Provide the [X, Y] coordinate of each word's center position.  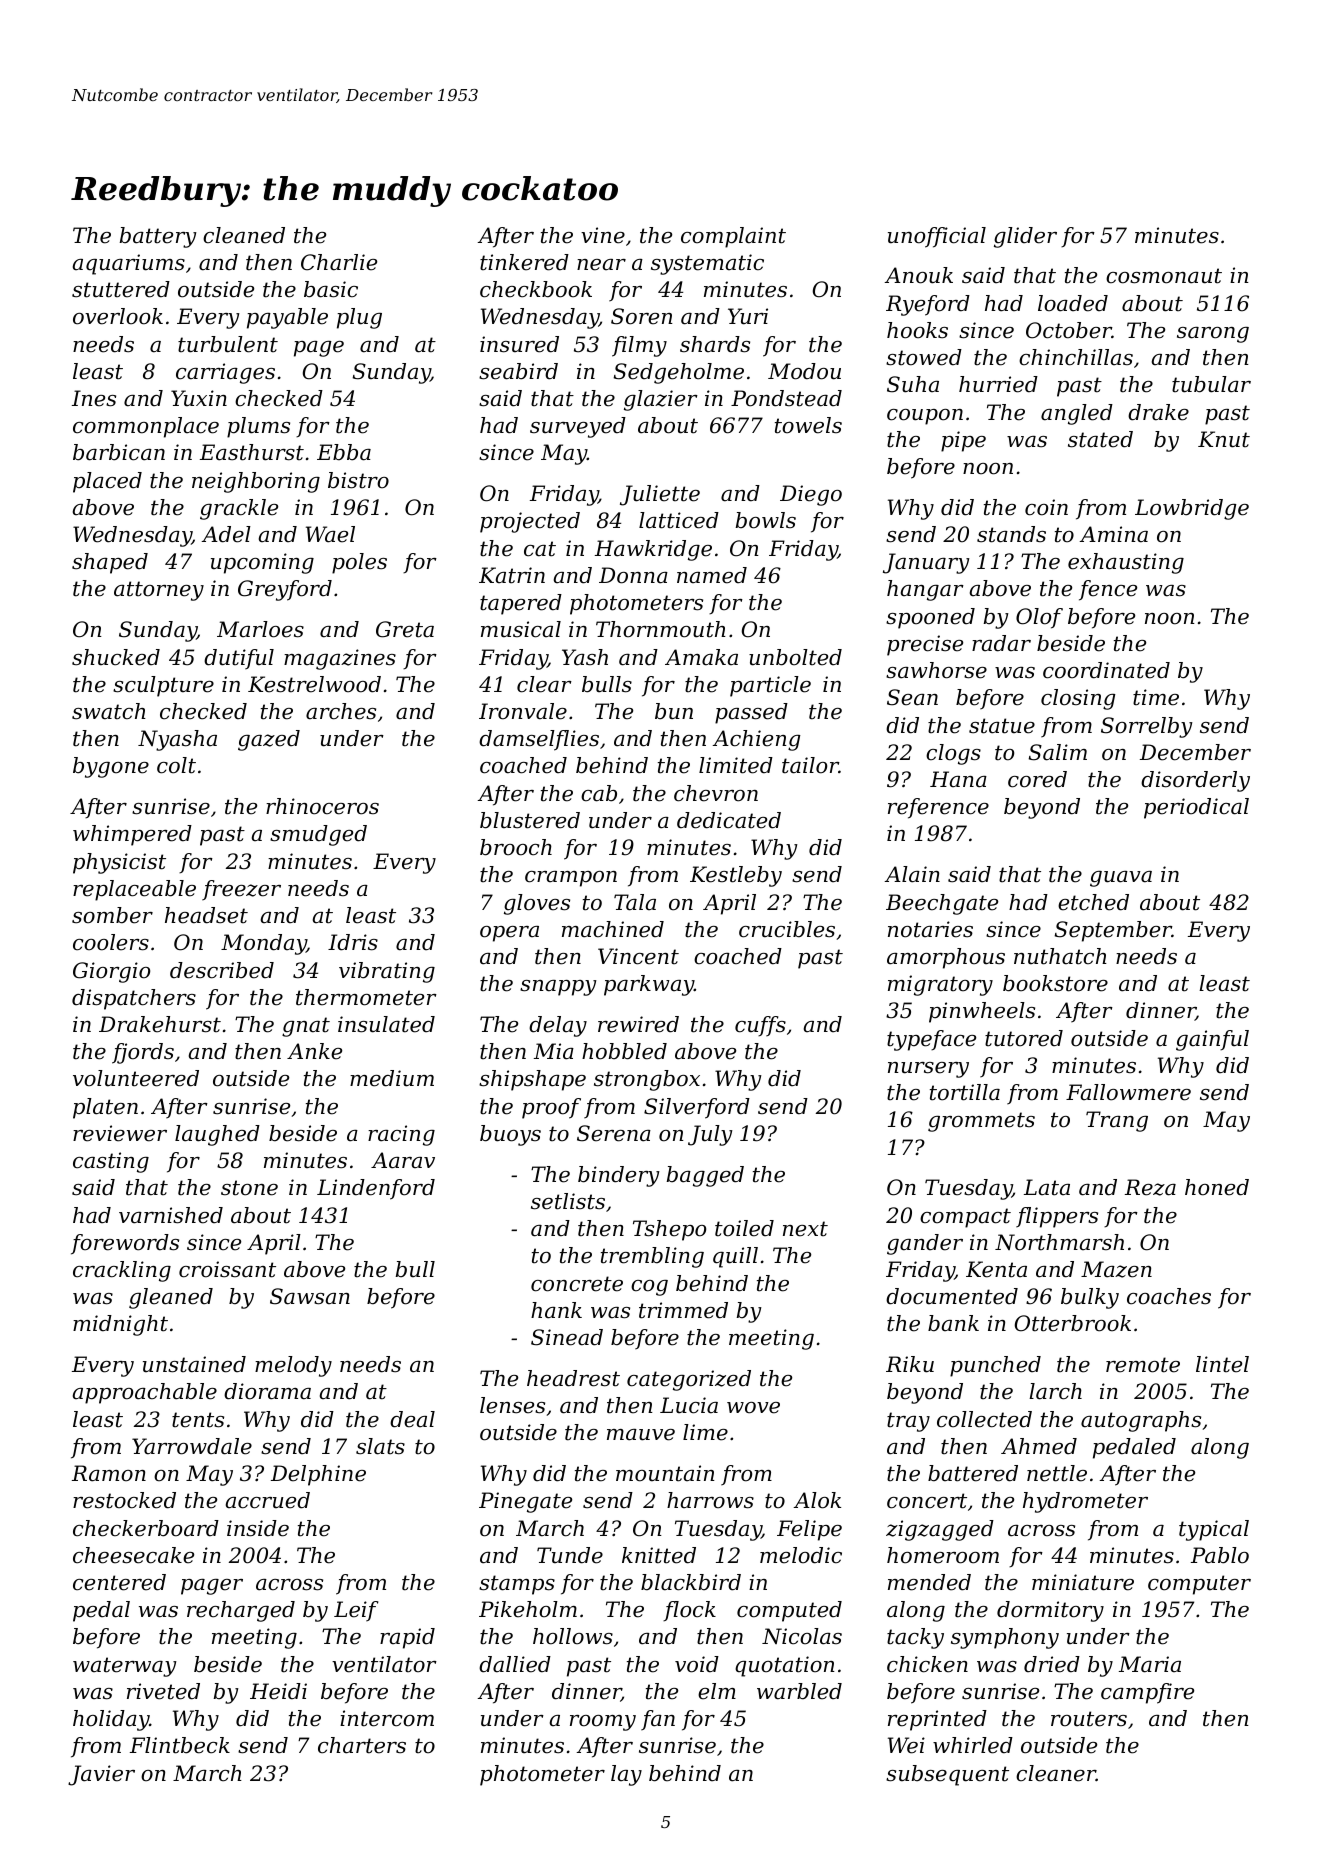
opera [509, 934]
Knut [1224, 439]
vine [603, 235]
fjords [143, 1053]
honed [1217, 1187]
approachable [145, 1393]
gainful [1212, 1040]
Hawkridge [653, 550]
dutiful [239, 659]
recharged [241, 1611]
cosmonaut [1164, 276]
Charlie [339, 262]
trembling [652, 1257]
